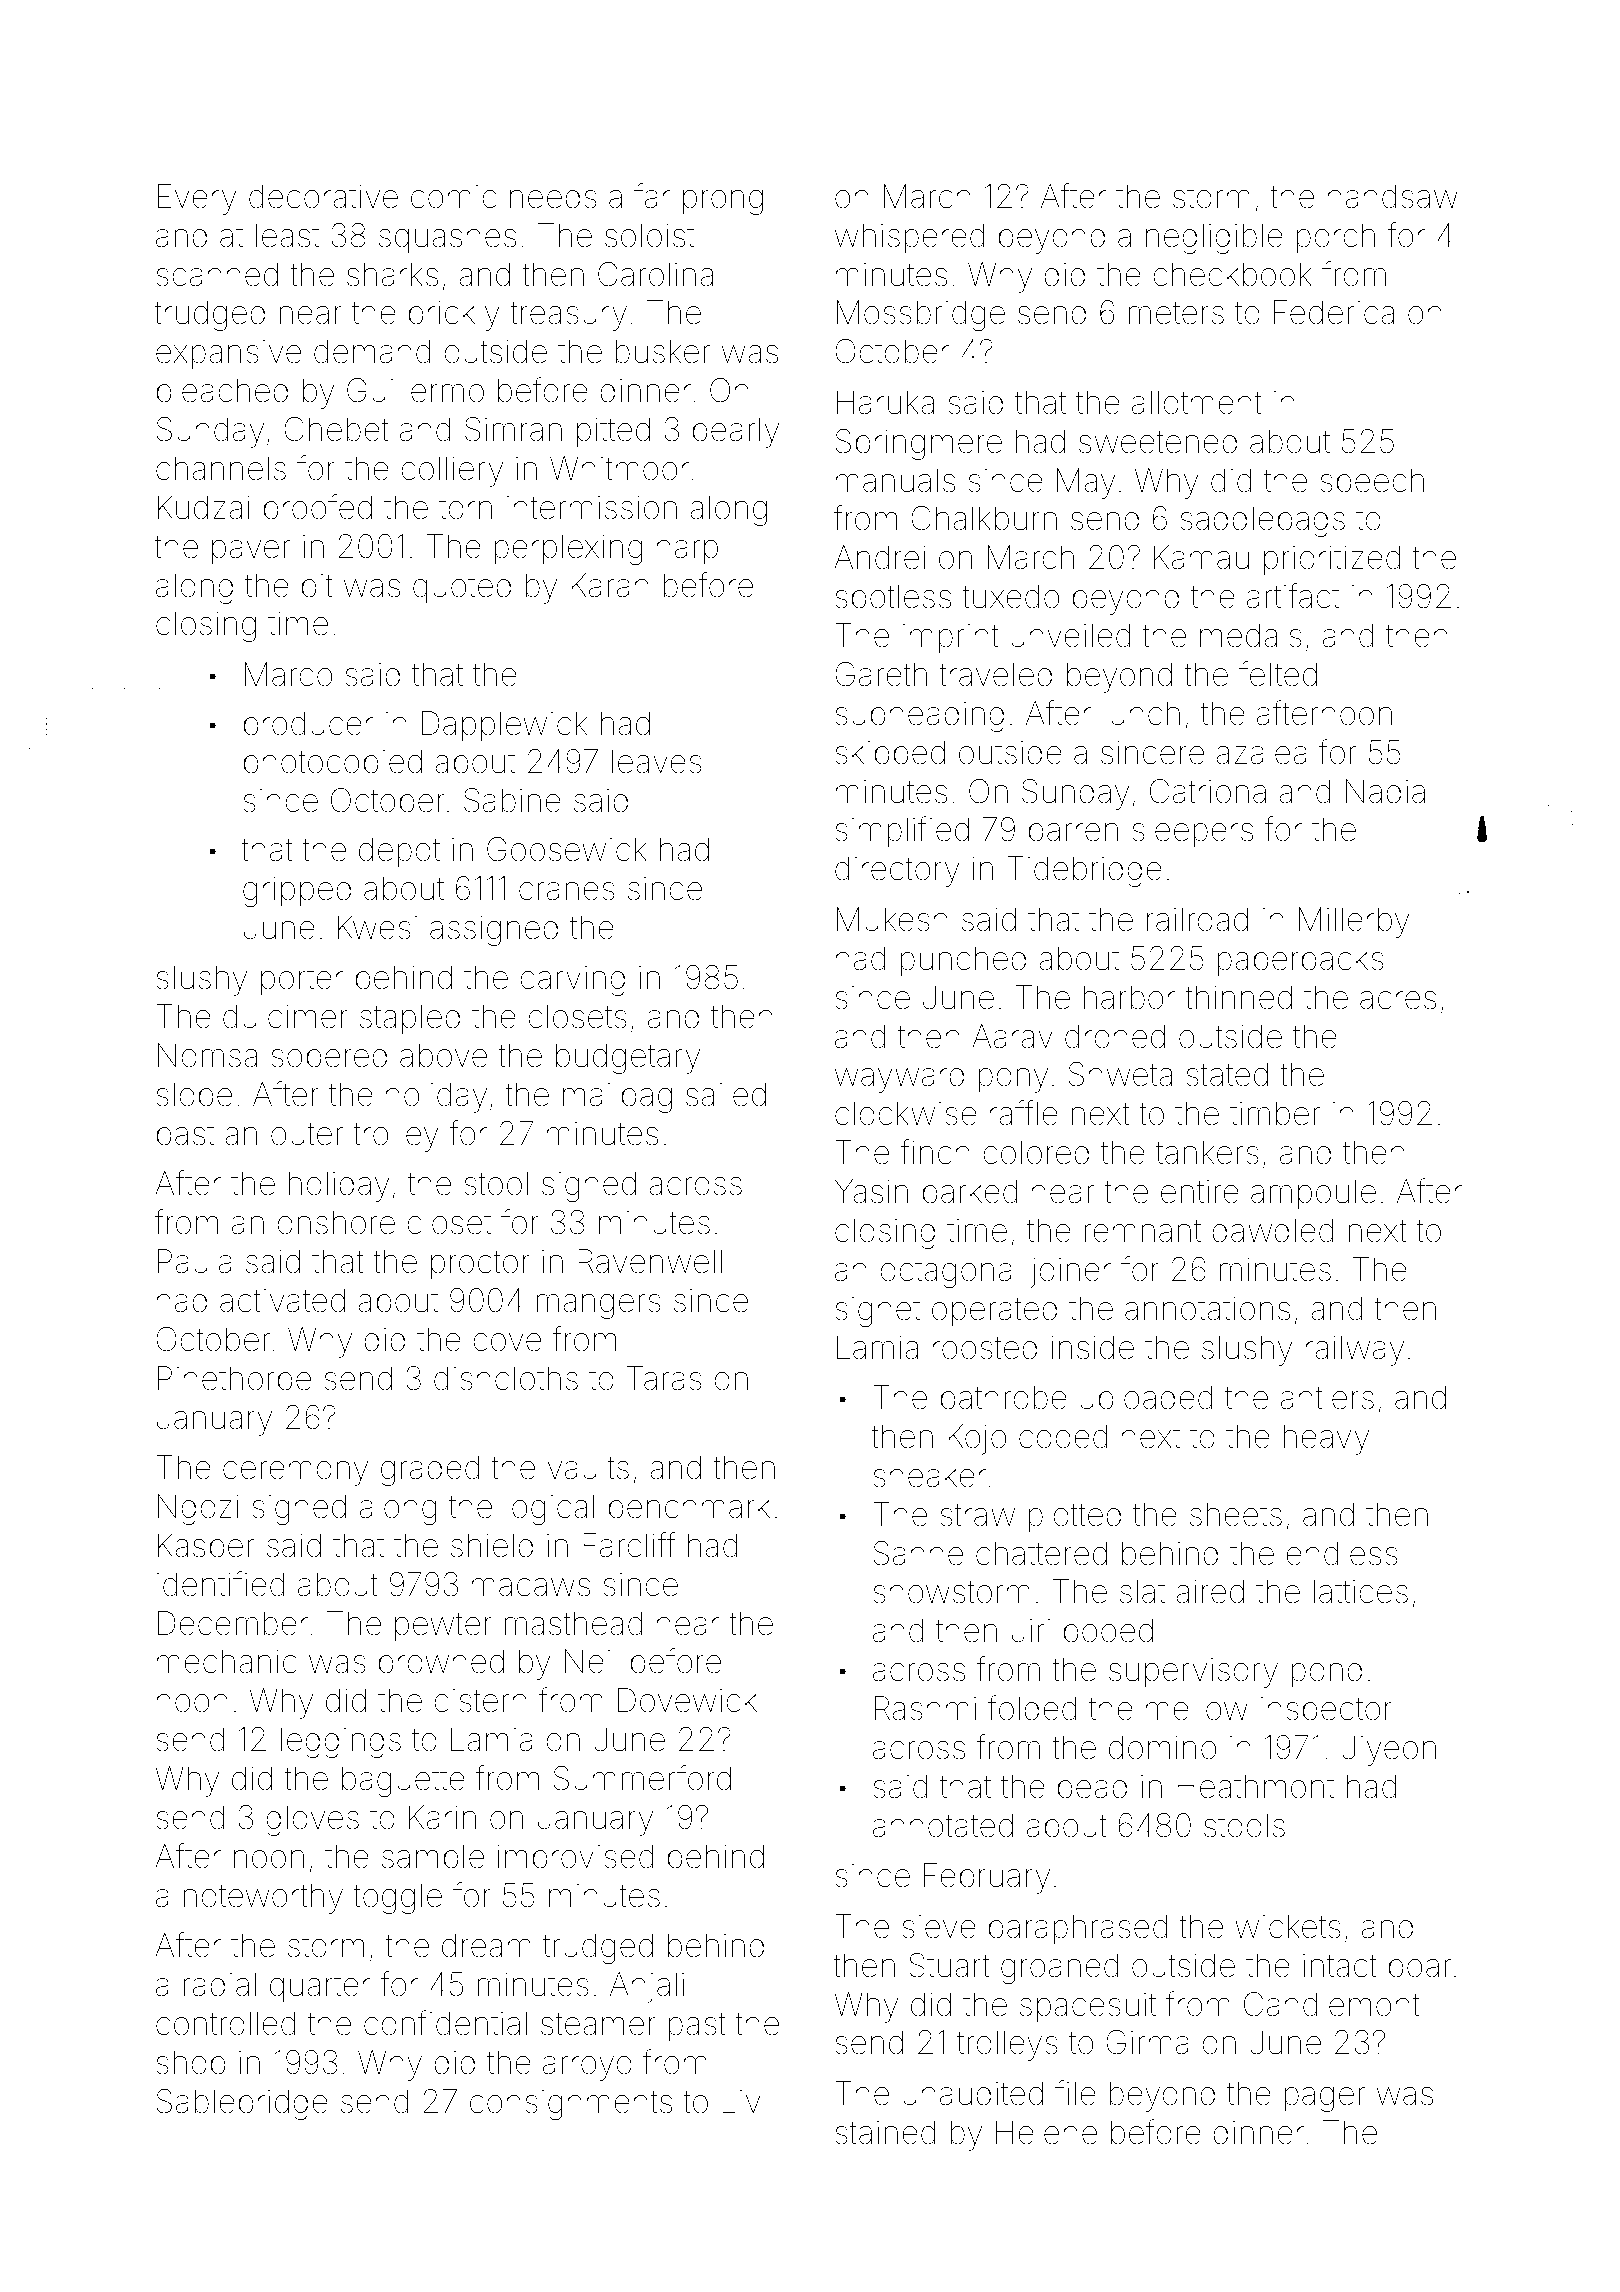 This screenshot has width=1620, height=2292. Describe the element at coordinates (1070, 1272) in the screenshot. I see `joiner` at that location.
